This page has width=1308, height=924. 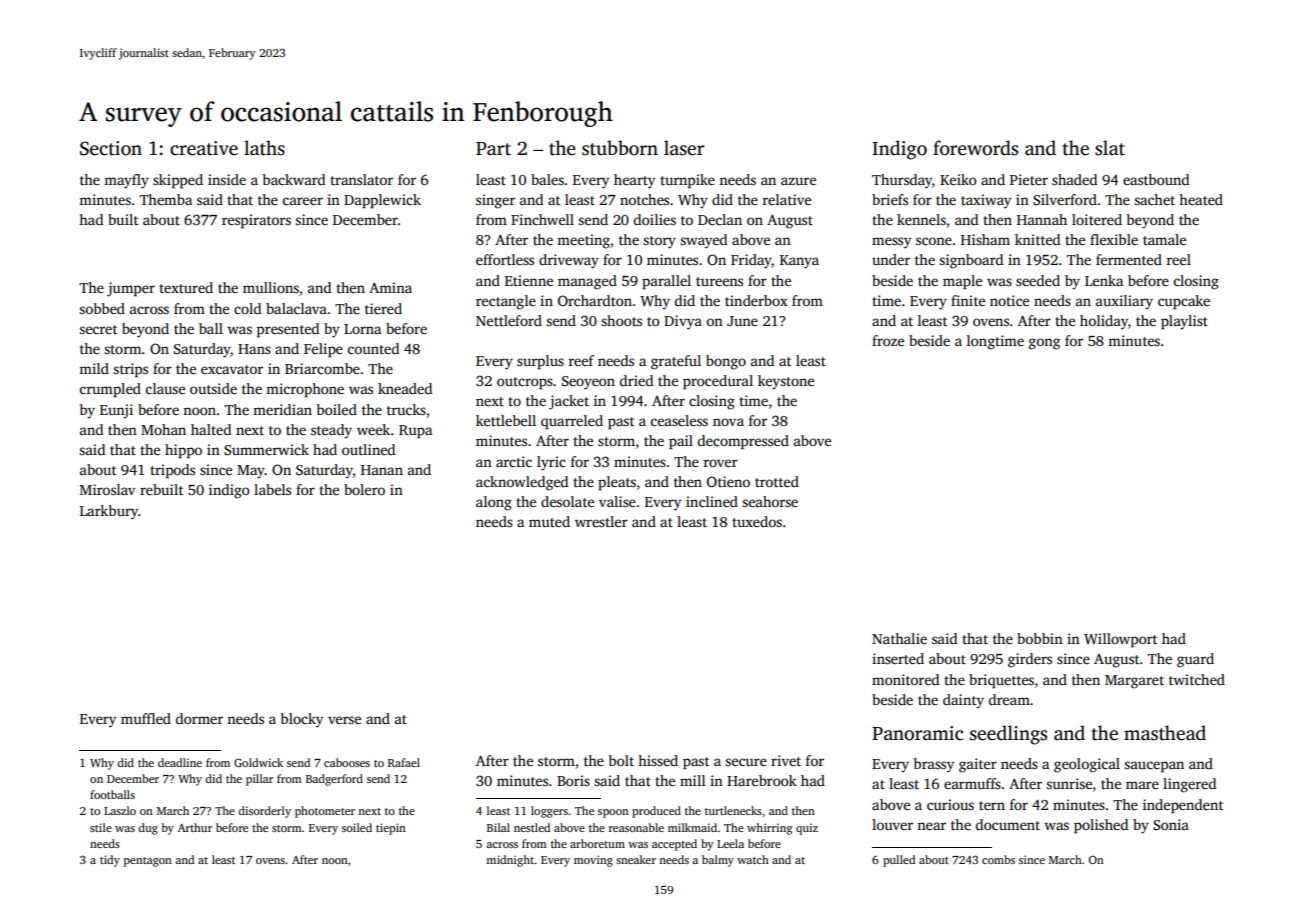 What do you see at coordinates (666, 282) in the page?
I see `parallel` at bounding box center [666, 282].
